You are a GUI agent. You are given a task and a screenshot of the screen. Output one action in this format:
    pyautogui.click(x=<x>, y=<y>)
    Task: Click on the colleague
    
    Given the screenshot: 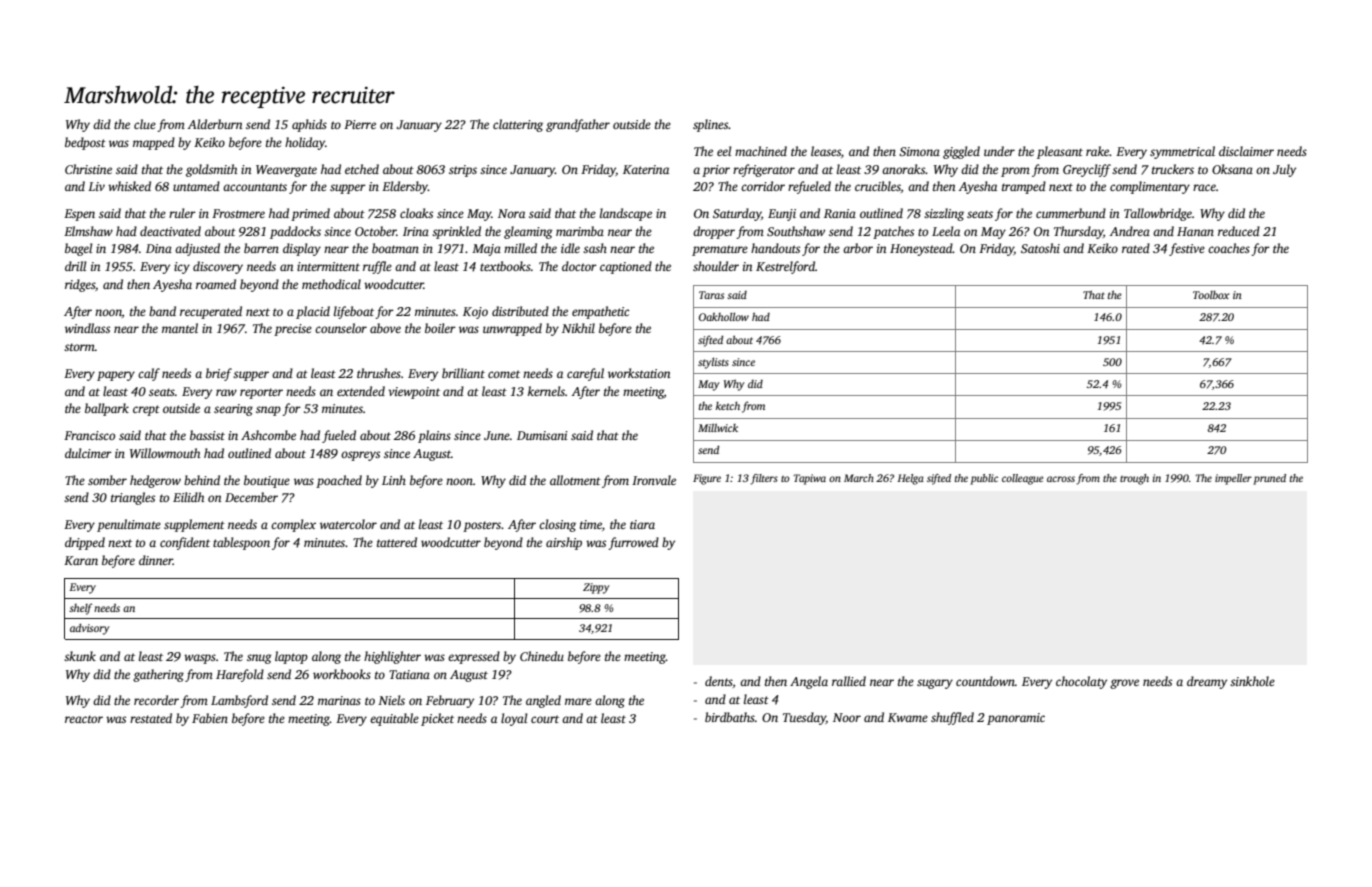 What is the action you would take?
    pyautogui.click(x=1023, y=479)
